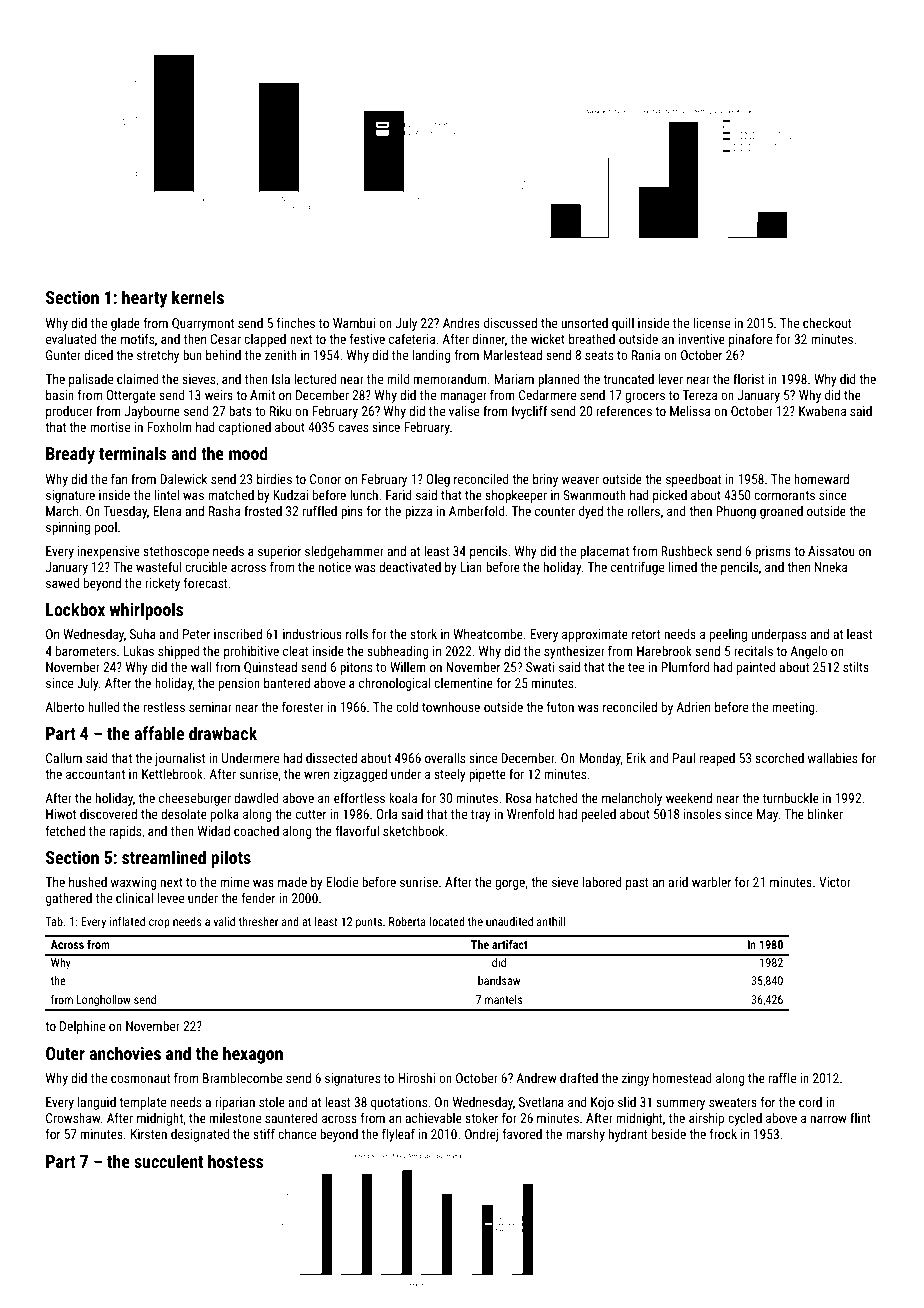  What do you see at coordinates (353, 428) in the page?
I see `caves` at bounding box center [353, 428].
